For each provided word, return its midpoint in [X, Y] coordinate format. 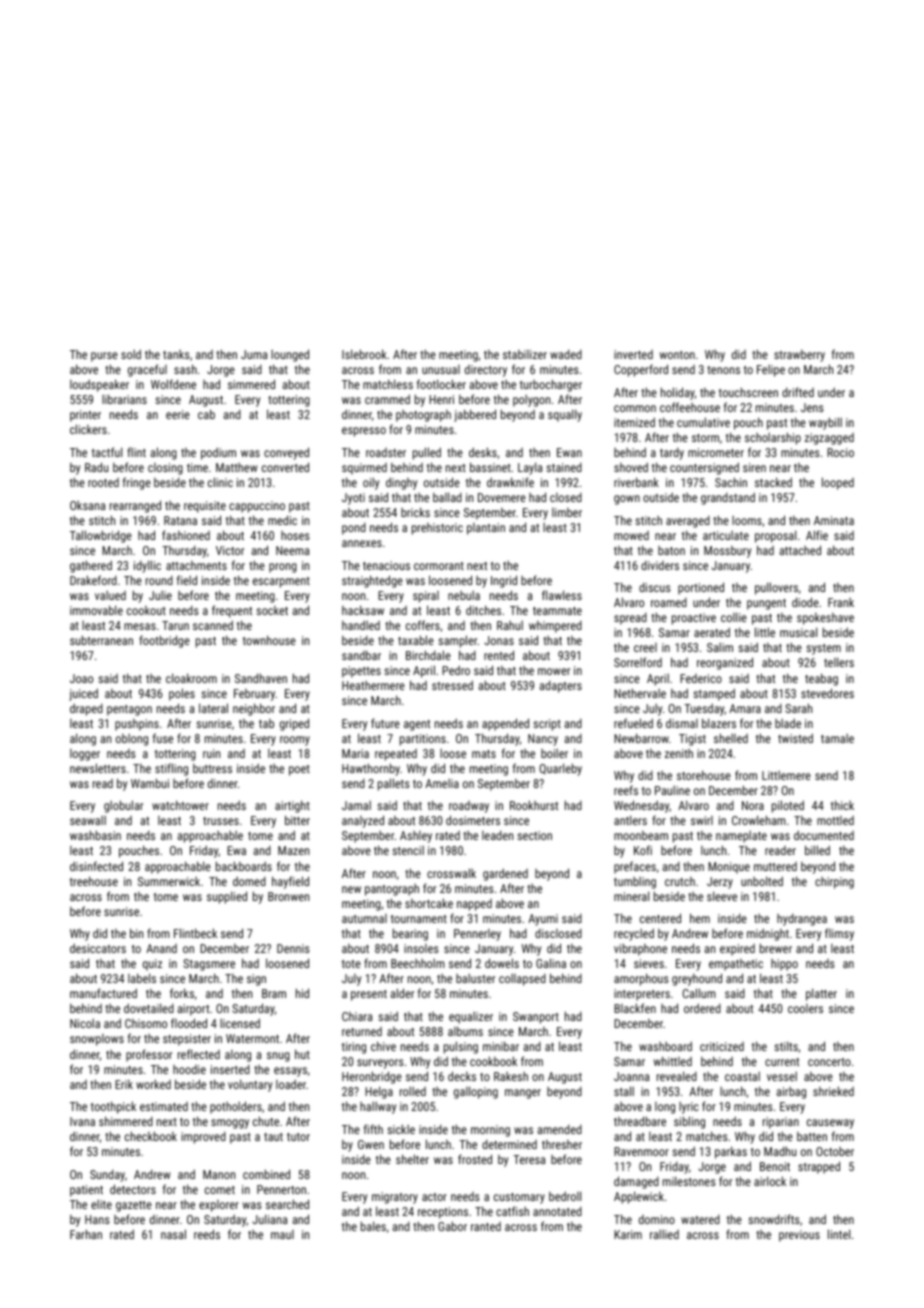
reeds [207, 1234]
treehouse [94, 881]
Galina [551, 963]
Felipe [771, 371]
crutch [680, 881]
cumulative [703, 422]
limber [567, 512]
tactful [107, 452]
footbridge [164, 641]
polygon [531, 401]
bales [373, 1226]
